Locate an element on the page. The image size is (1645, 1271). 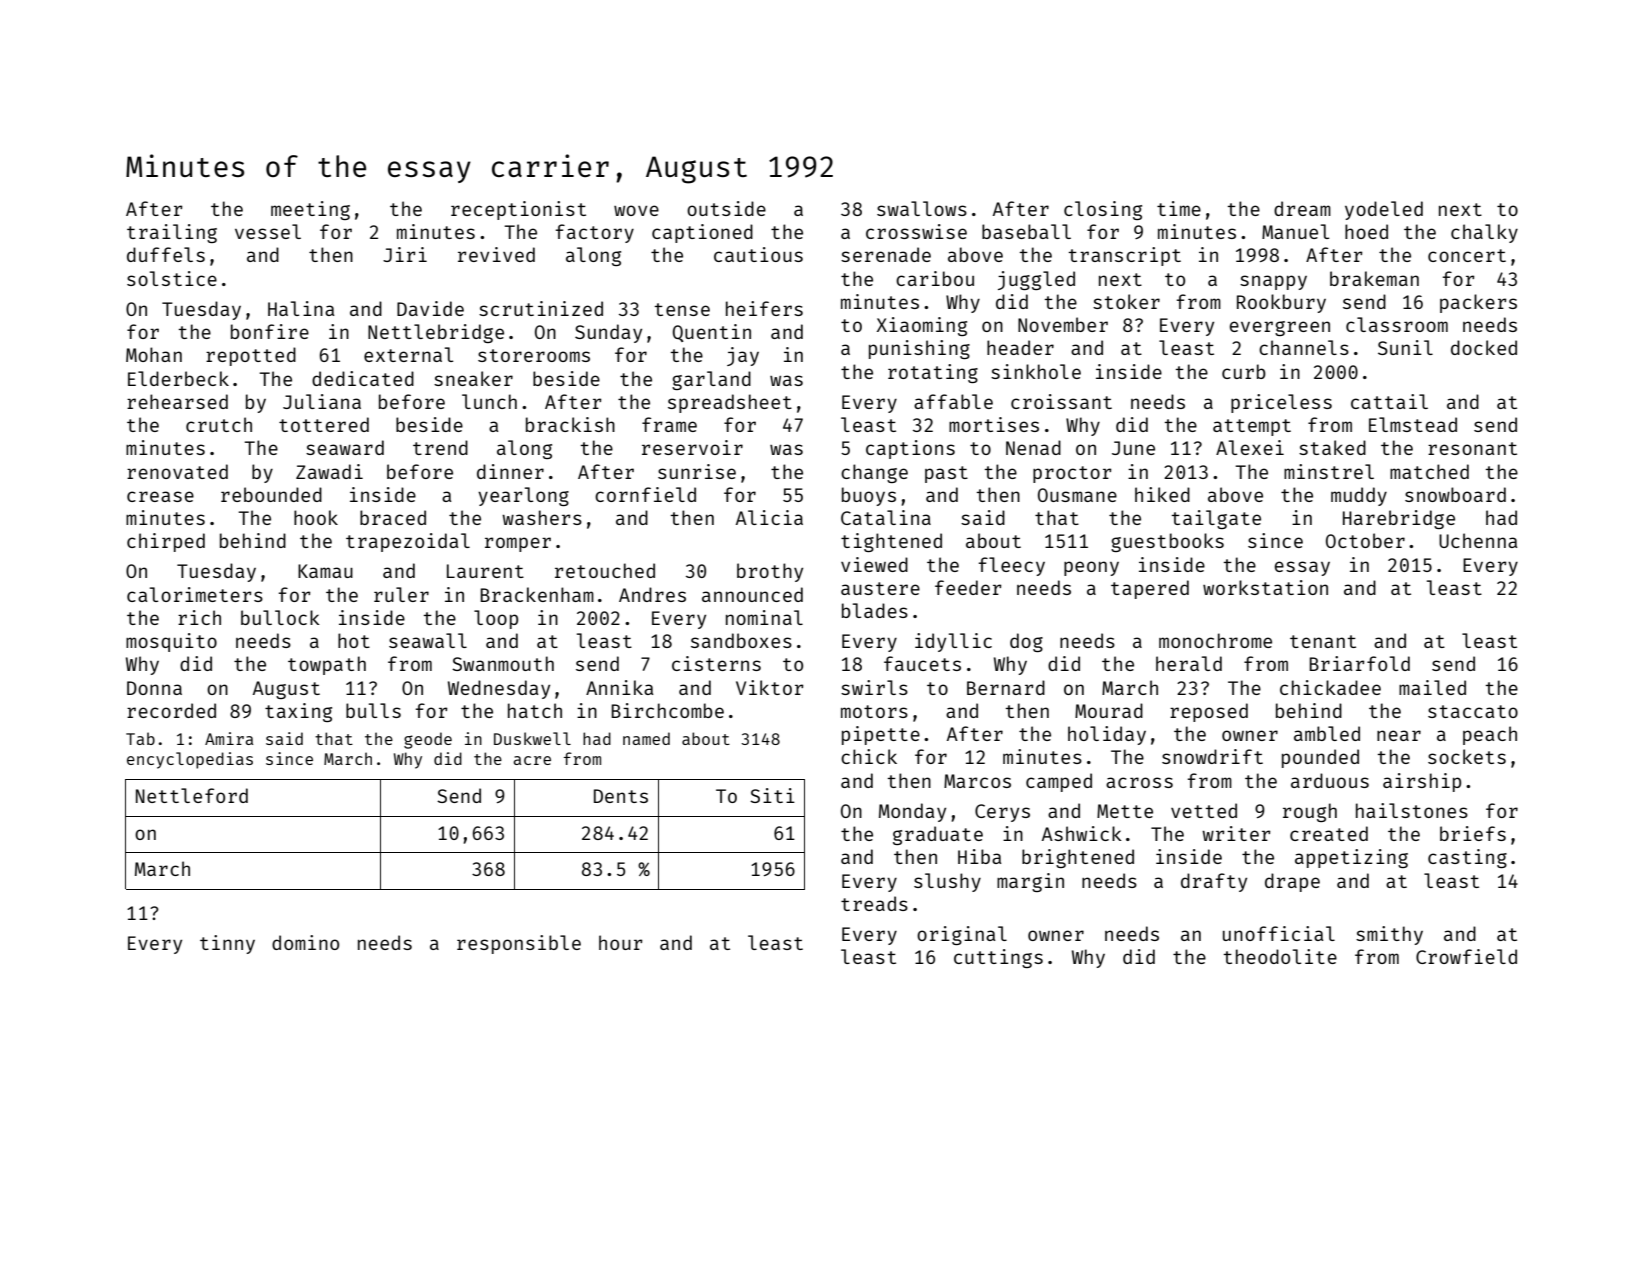
chalky is located at coordinates (1484, 233).
